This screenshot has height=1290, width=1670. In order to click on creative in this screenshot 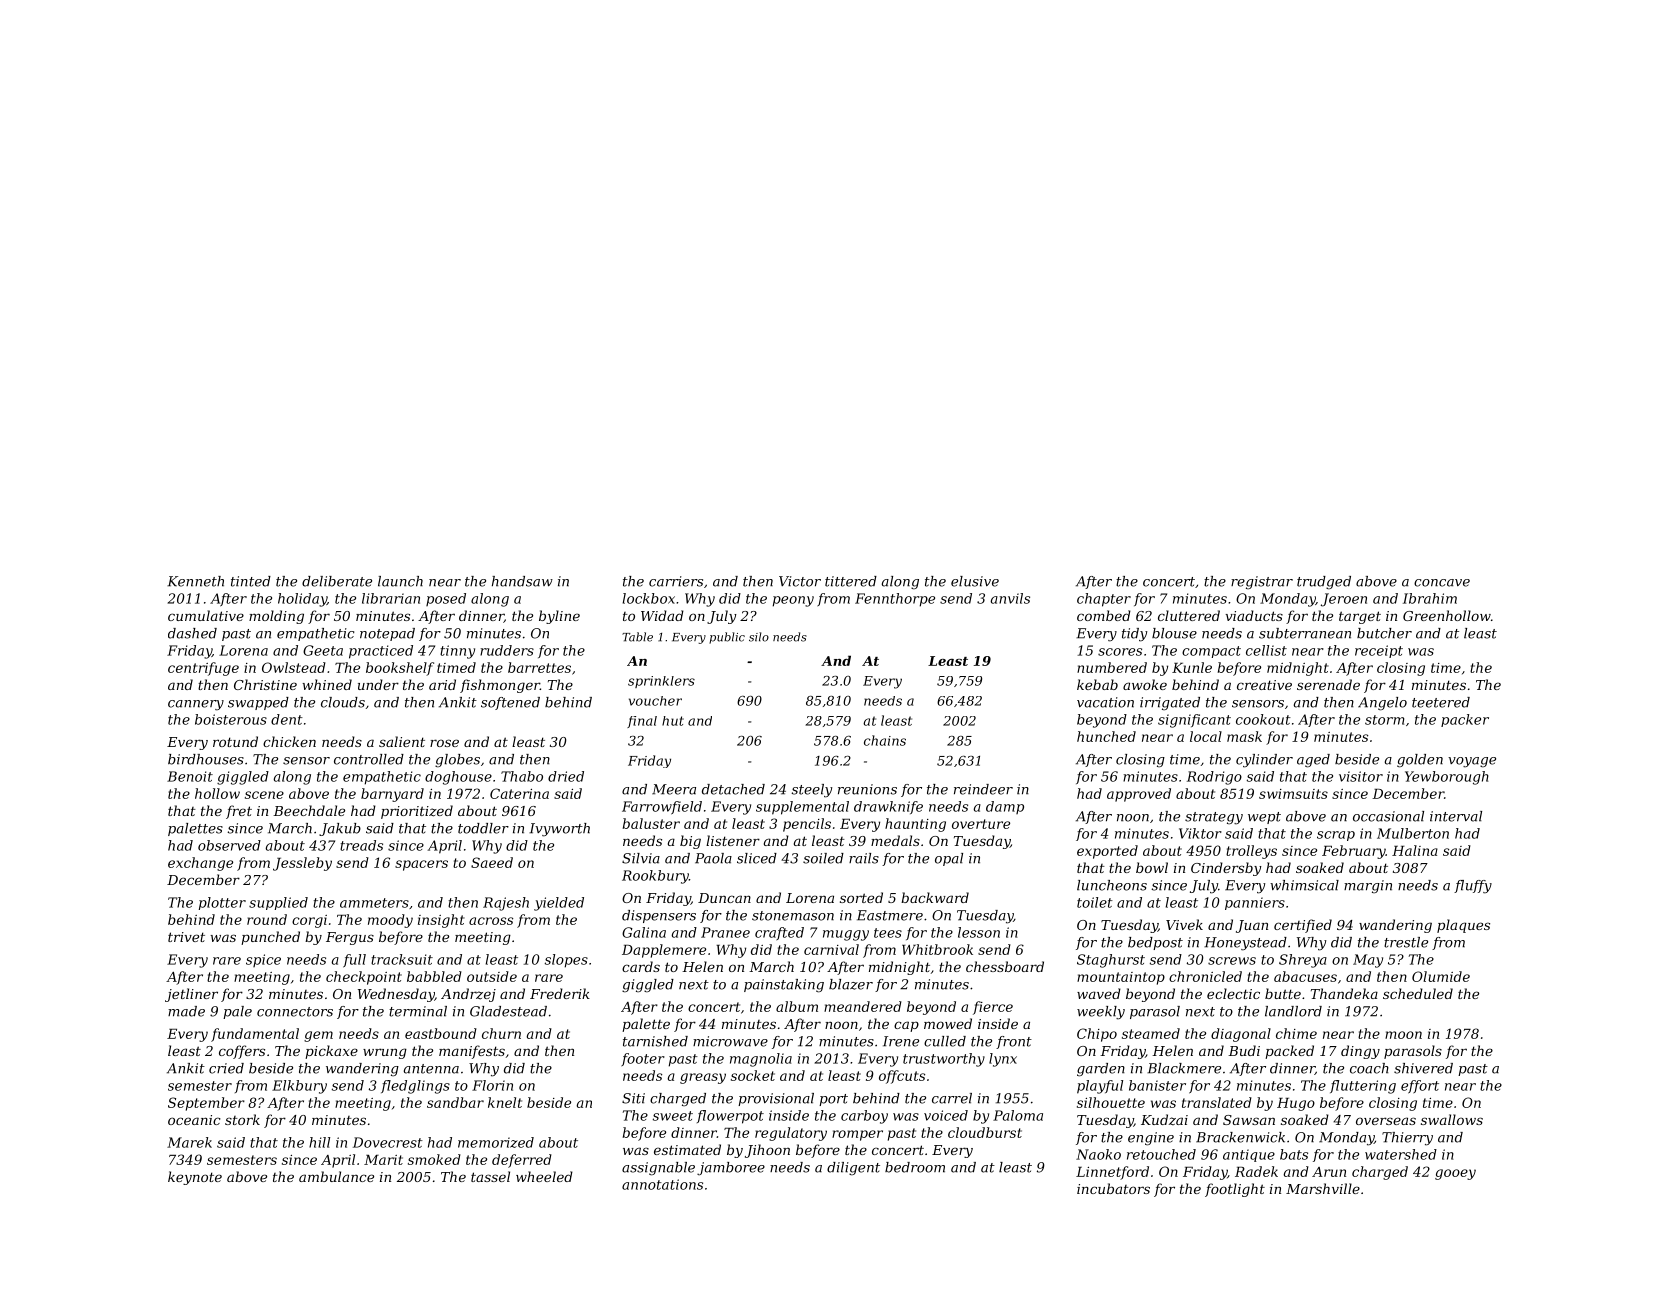, I will do `click(1264, 685)`.
